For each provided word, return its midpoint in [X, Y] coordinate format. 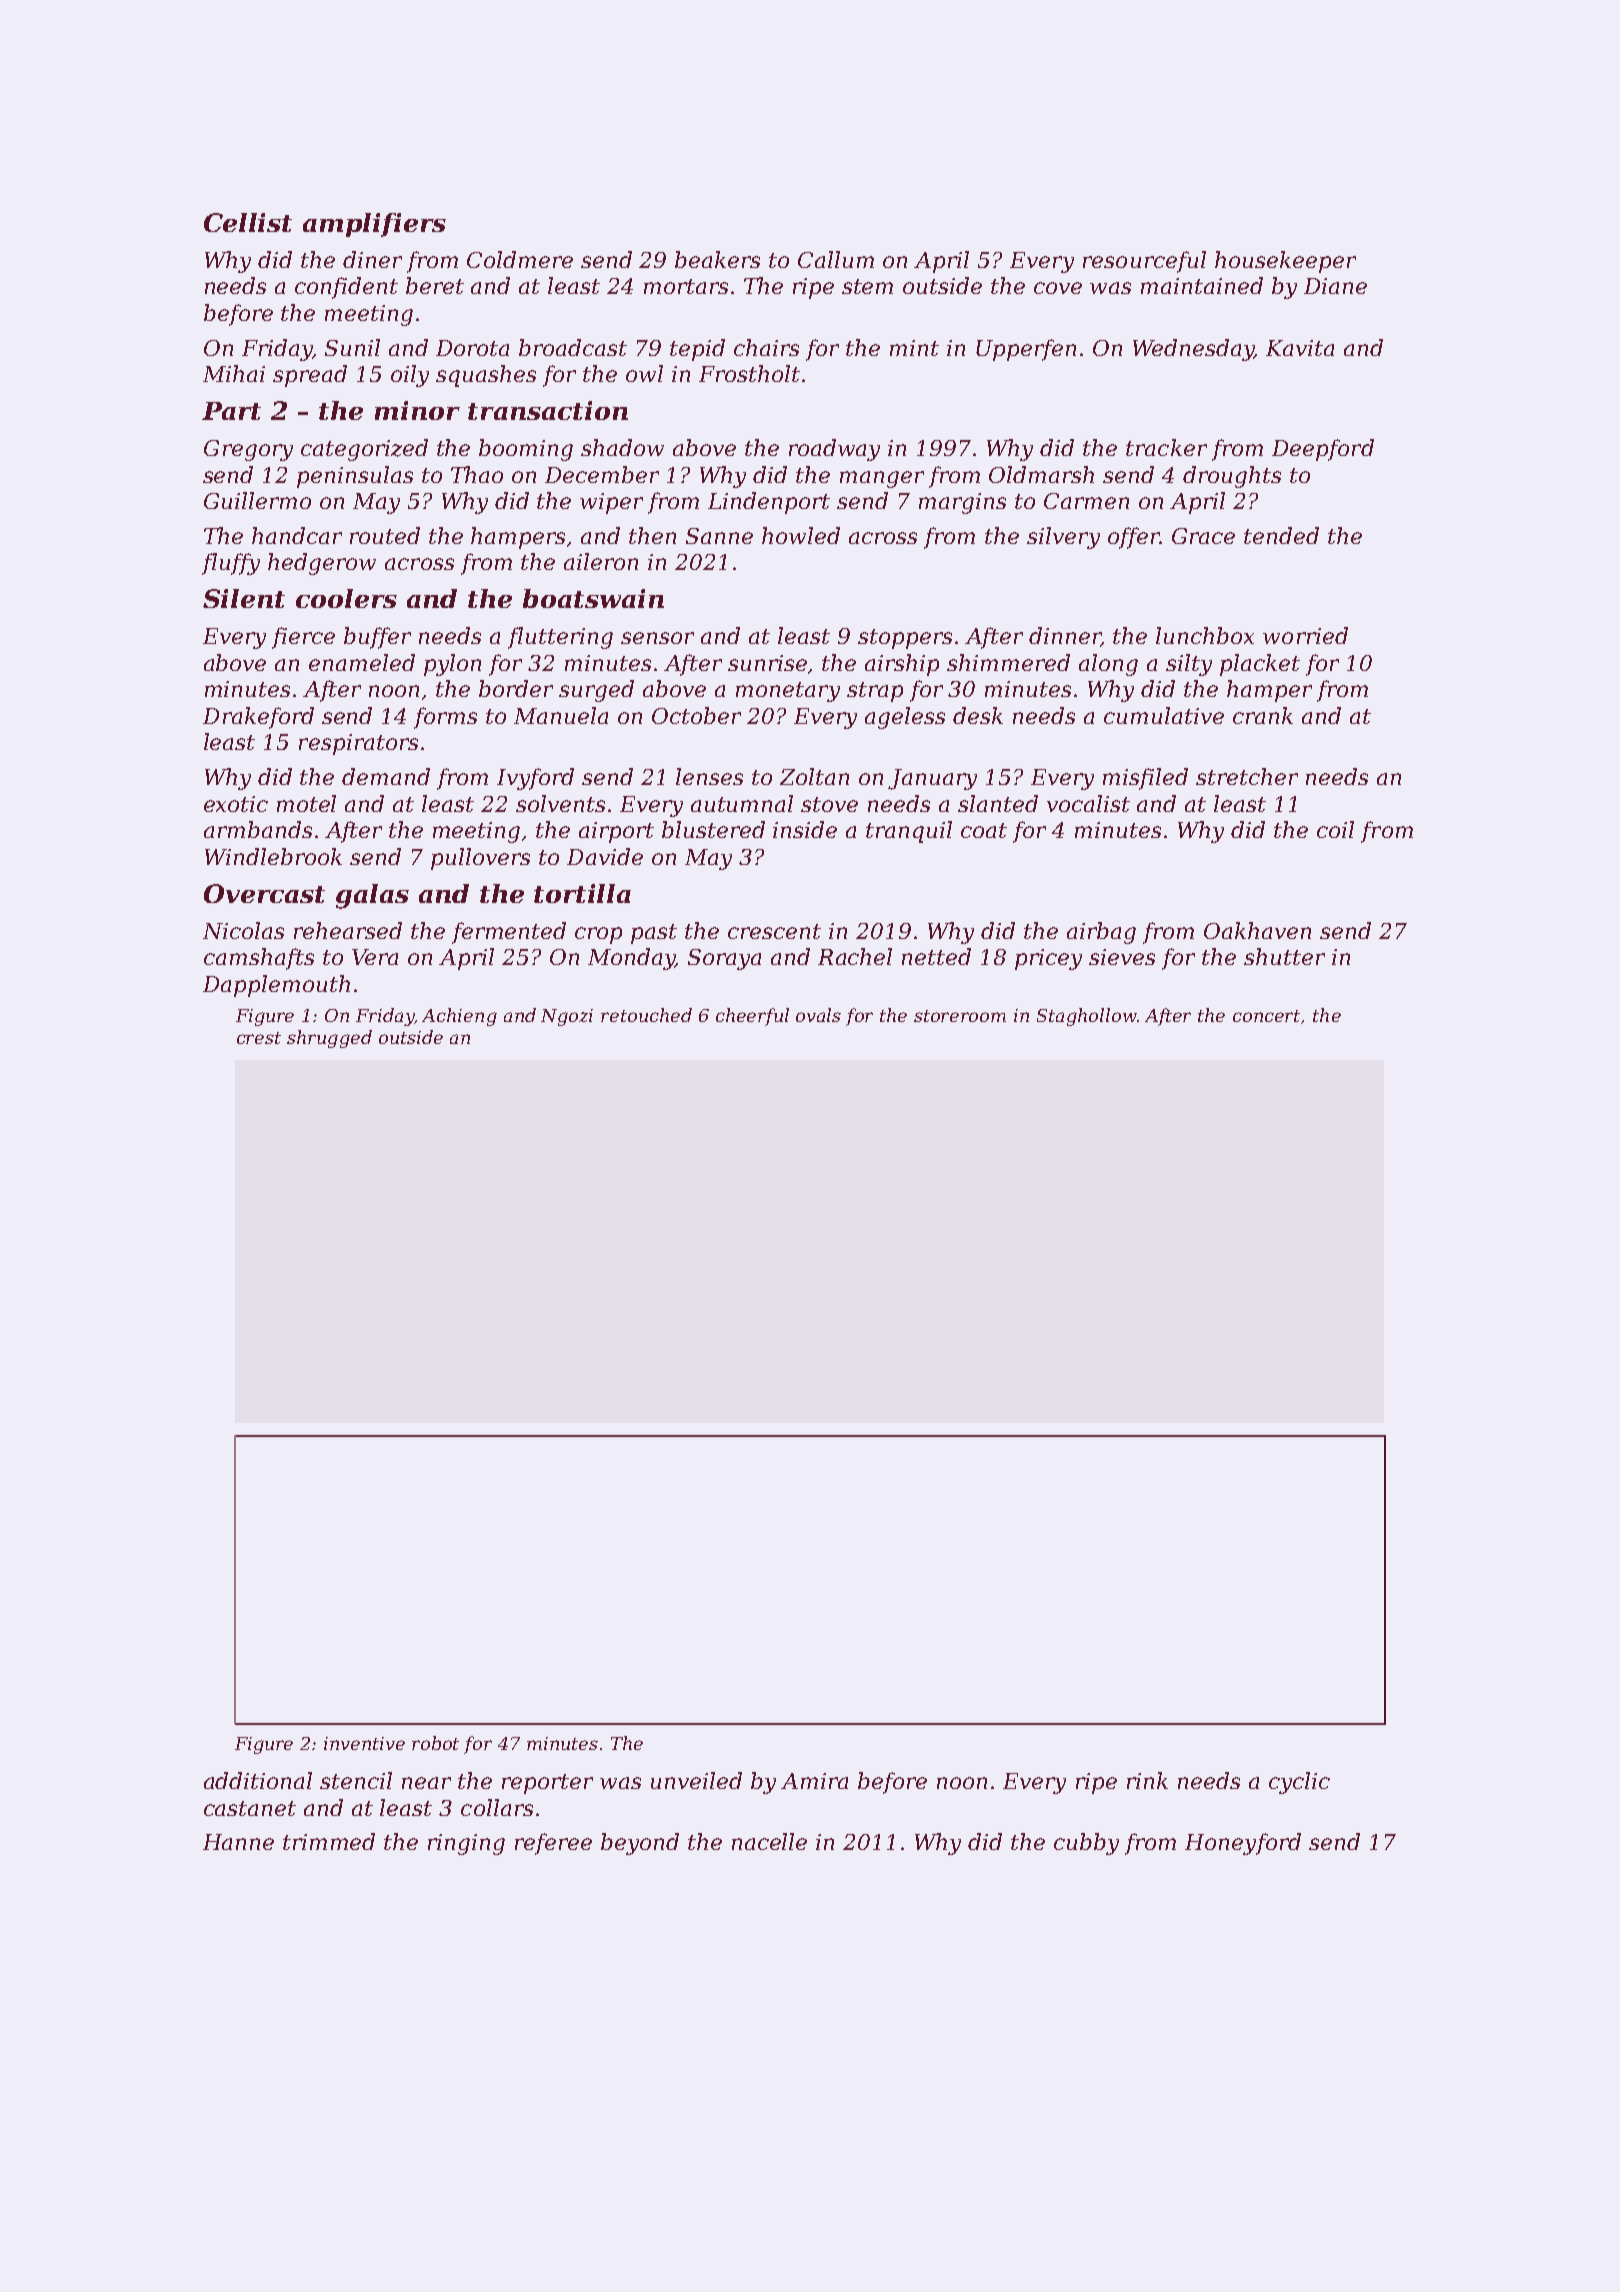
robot [435, 1743]
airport [616, 832]
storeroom [960, 1016]
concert [1266, 1016]
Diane [1335, 286]
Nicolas [243, 930]
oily [410, 376]
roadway [834, 450]
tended [1281, 535]
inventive [364, 1743]
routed [385, 535]
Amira [814, 1781]
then [652, 535]
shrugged [329, 1039]
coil [1335, 829]
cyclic [1299, 1783]
